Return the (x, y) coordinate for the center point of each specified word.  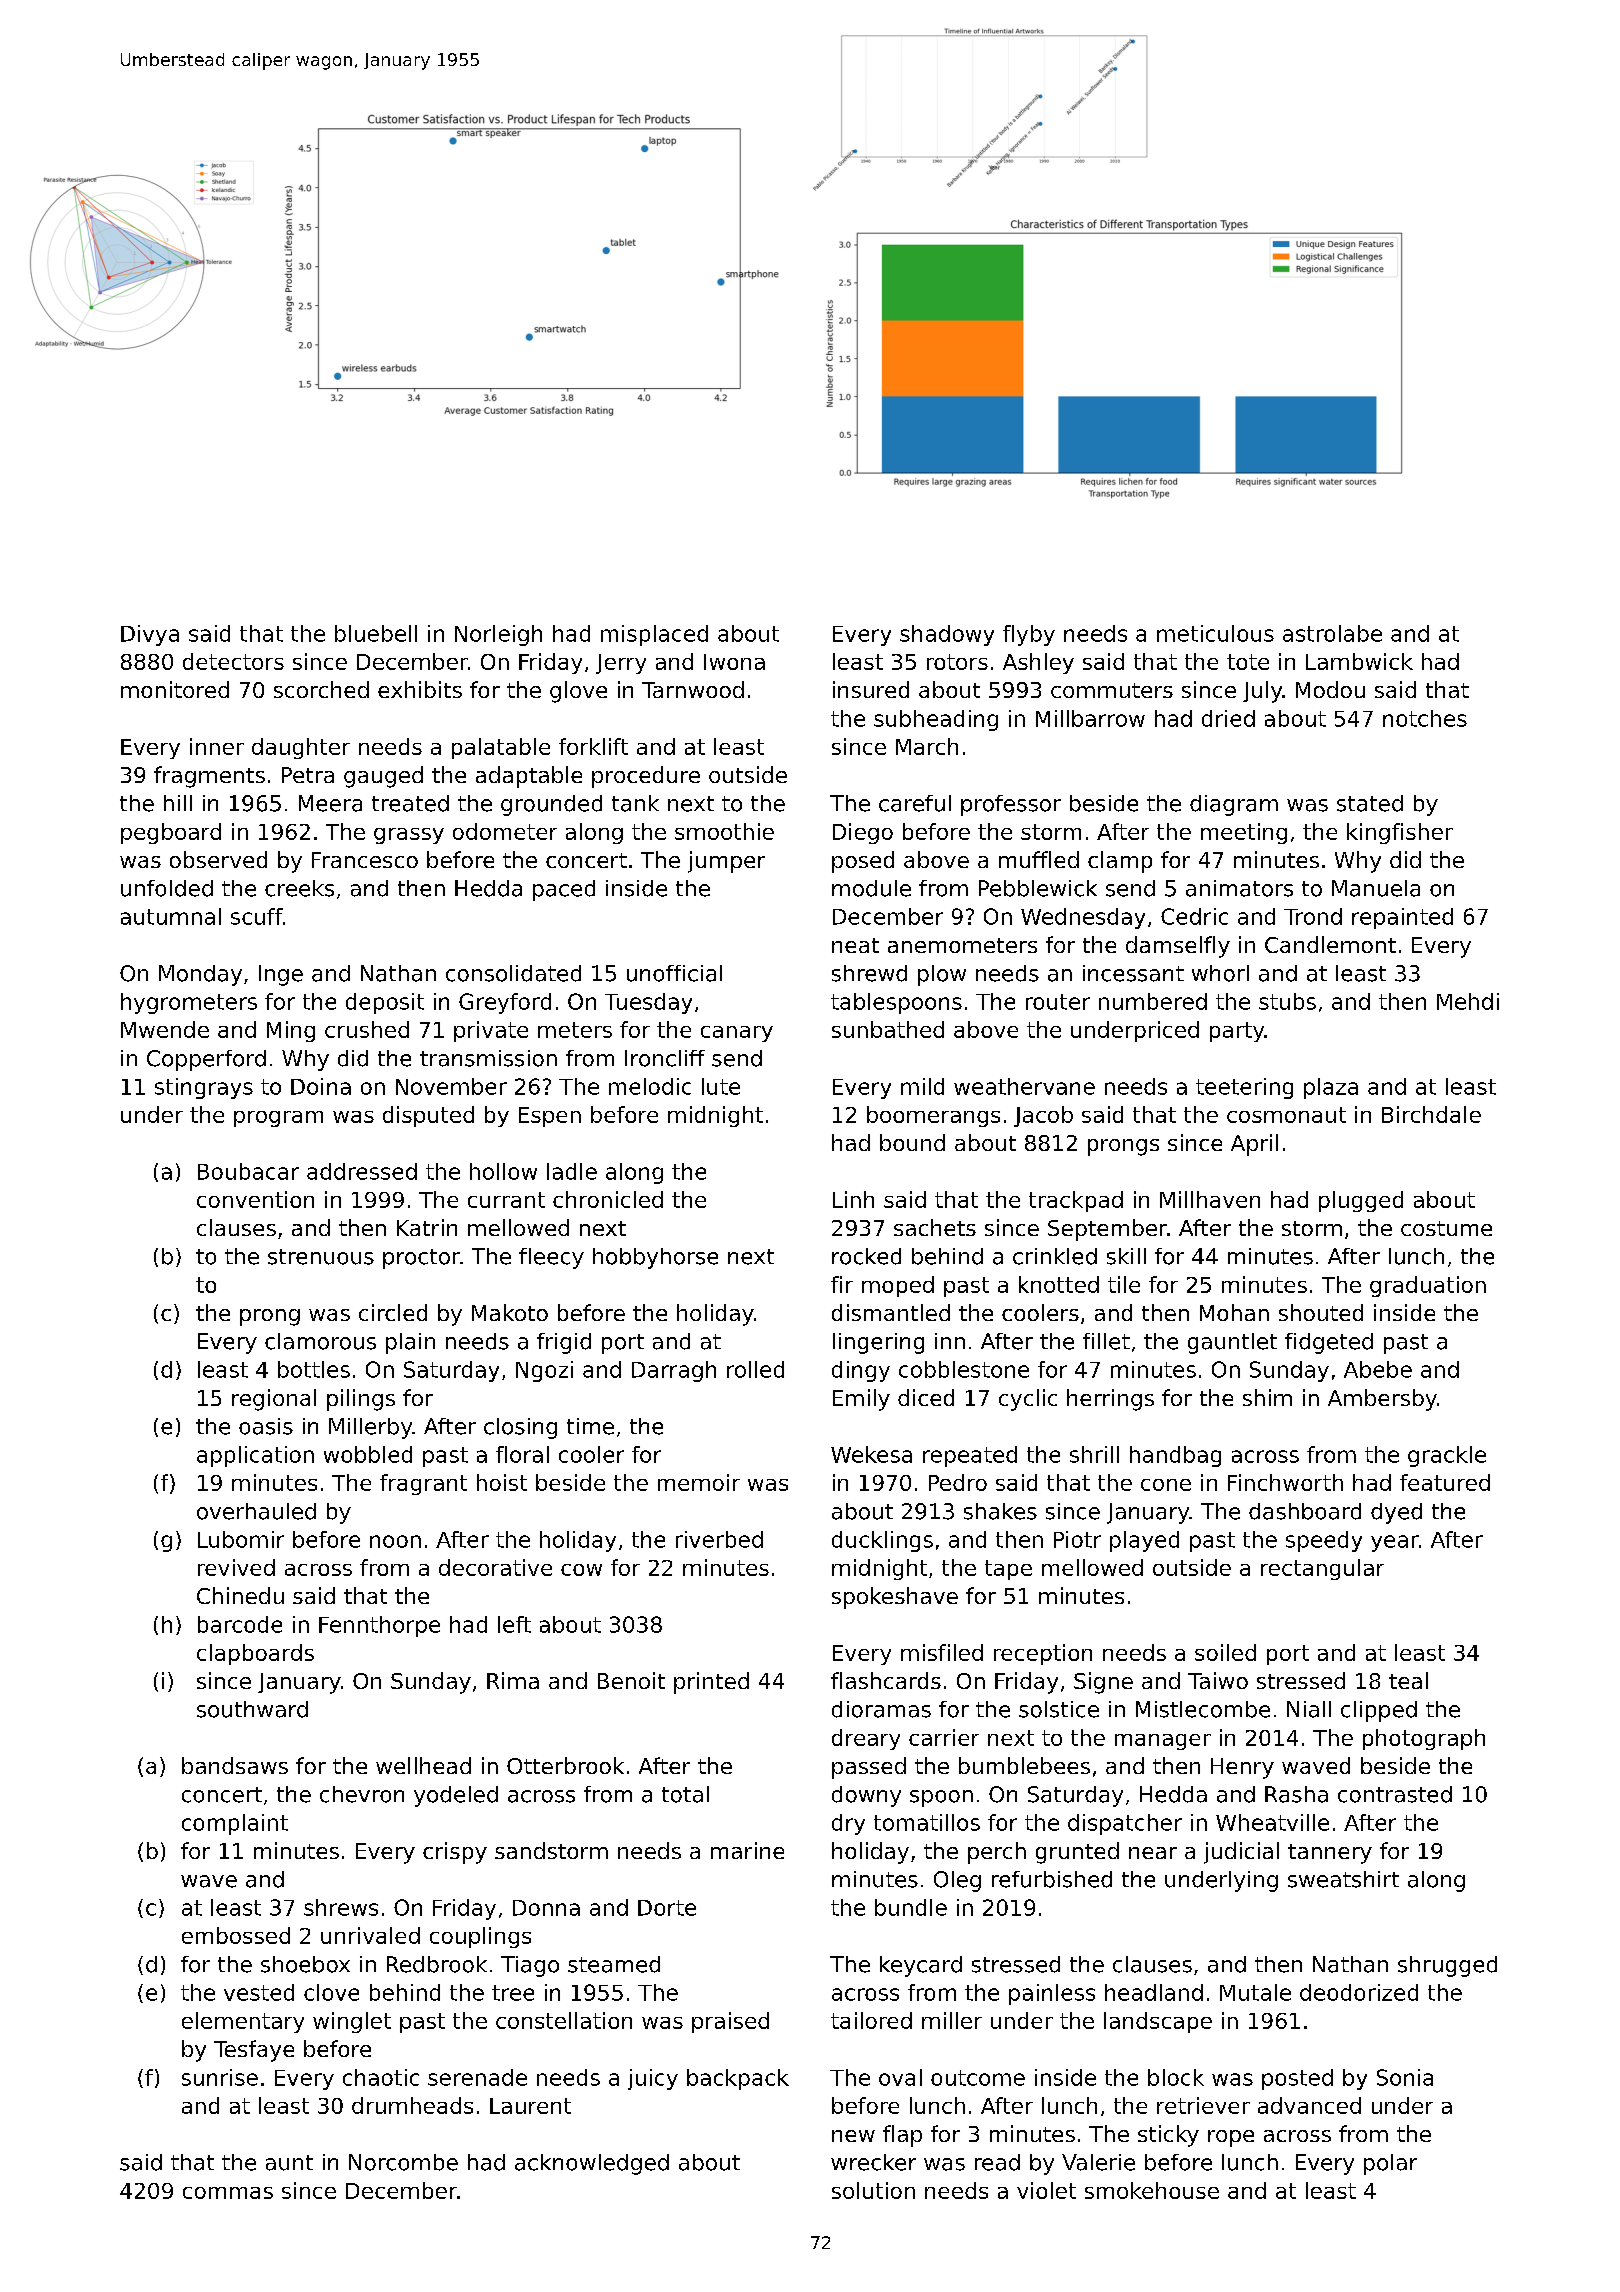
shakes (1000, 1511)
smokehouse (1152, 2190)
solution (873, 2190)
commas (228, 2193)
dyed (1396, 1513)
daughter (301, 748)
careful (915, 803)
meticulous (1215, 633)
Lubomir (241, 1539)
